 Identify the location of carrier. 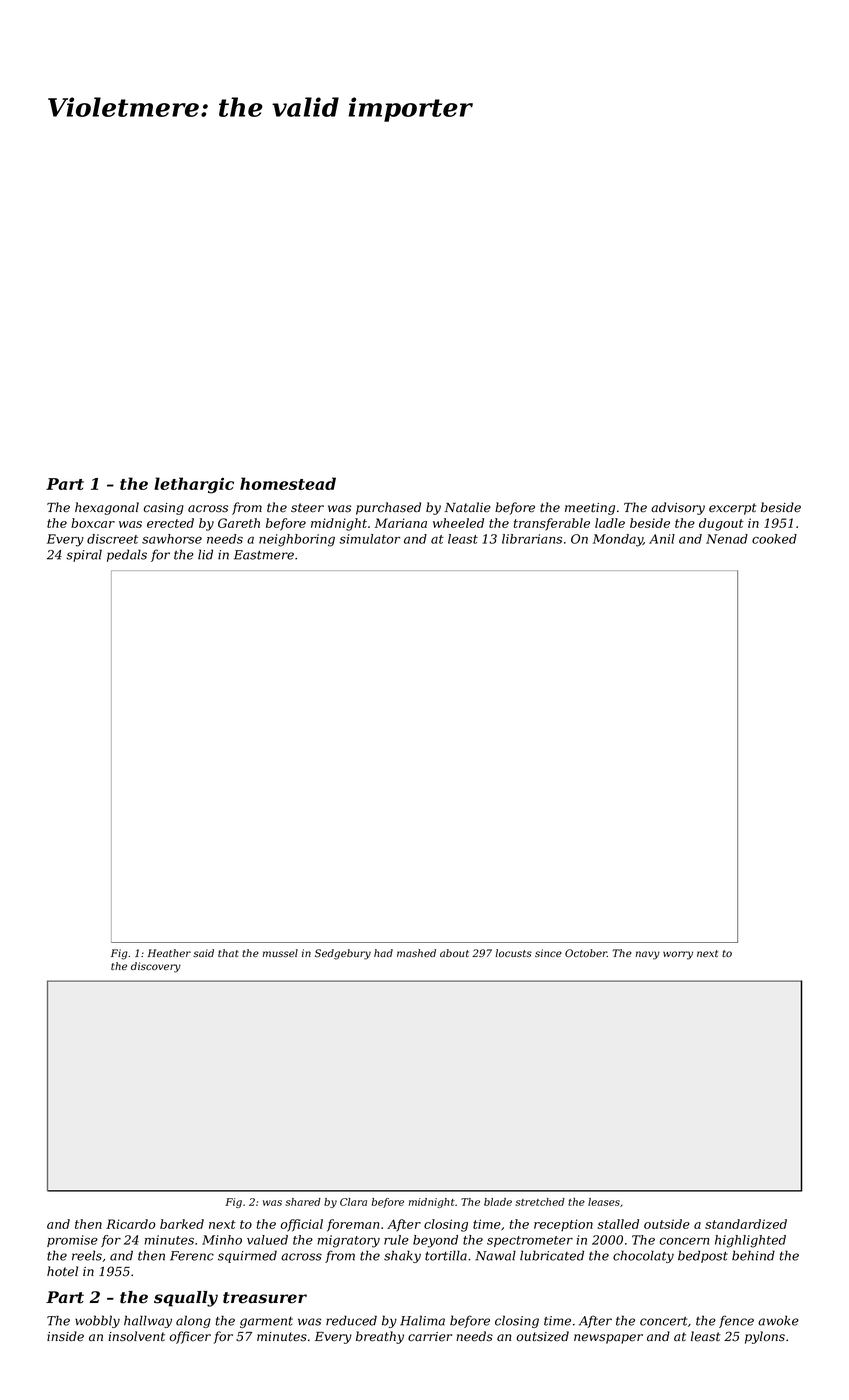
(430, 1337).
